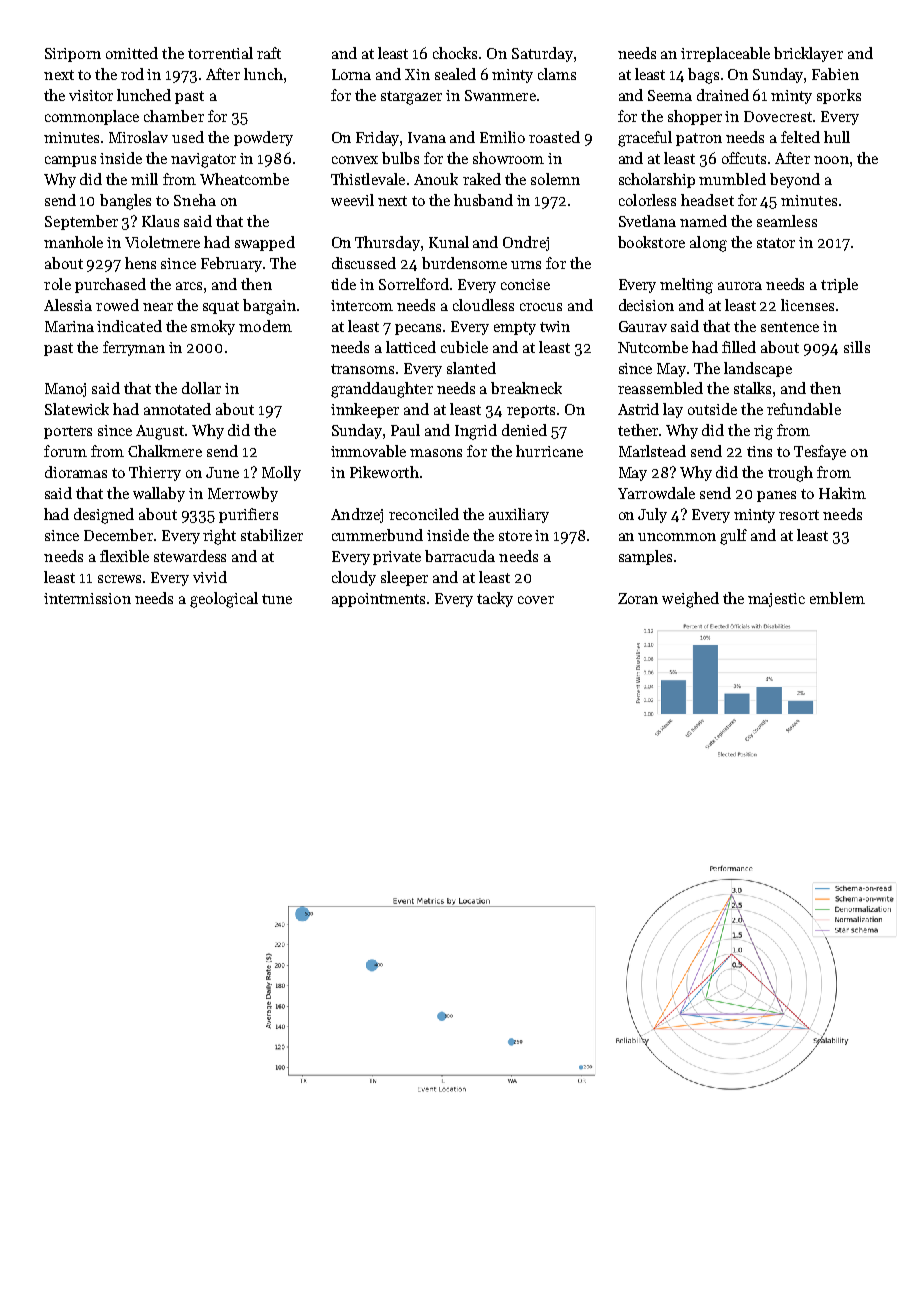 The height and width of the document is (1308, 924). I want to click on Klaus, so click(160, 221).
